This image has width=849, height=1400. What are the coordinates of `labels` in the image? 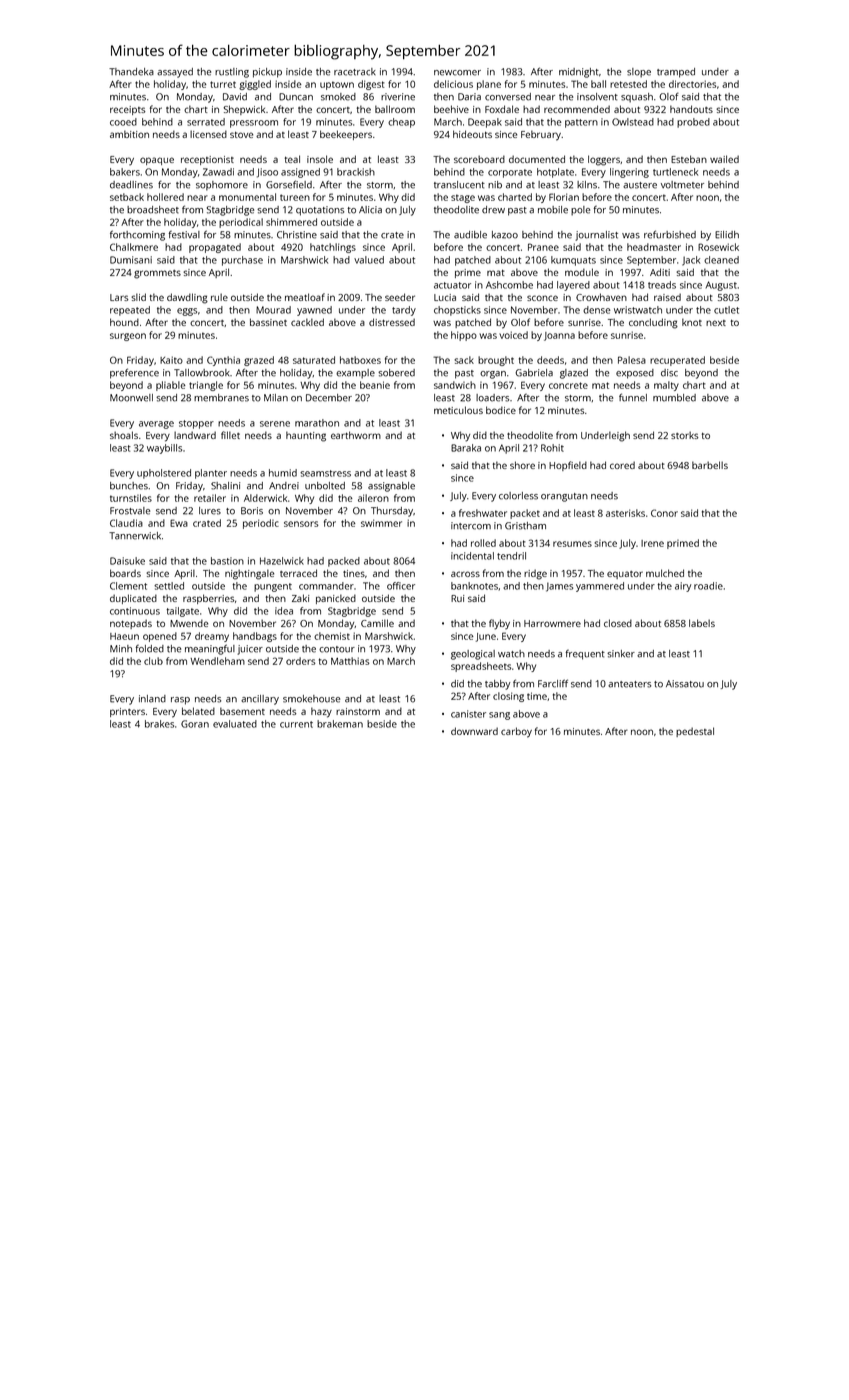 It's located at (702, 623).
